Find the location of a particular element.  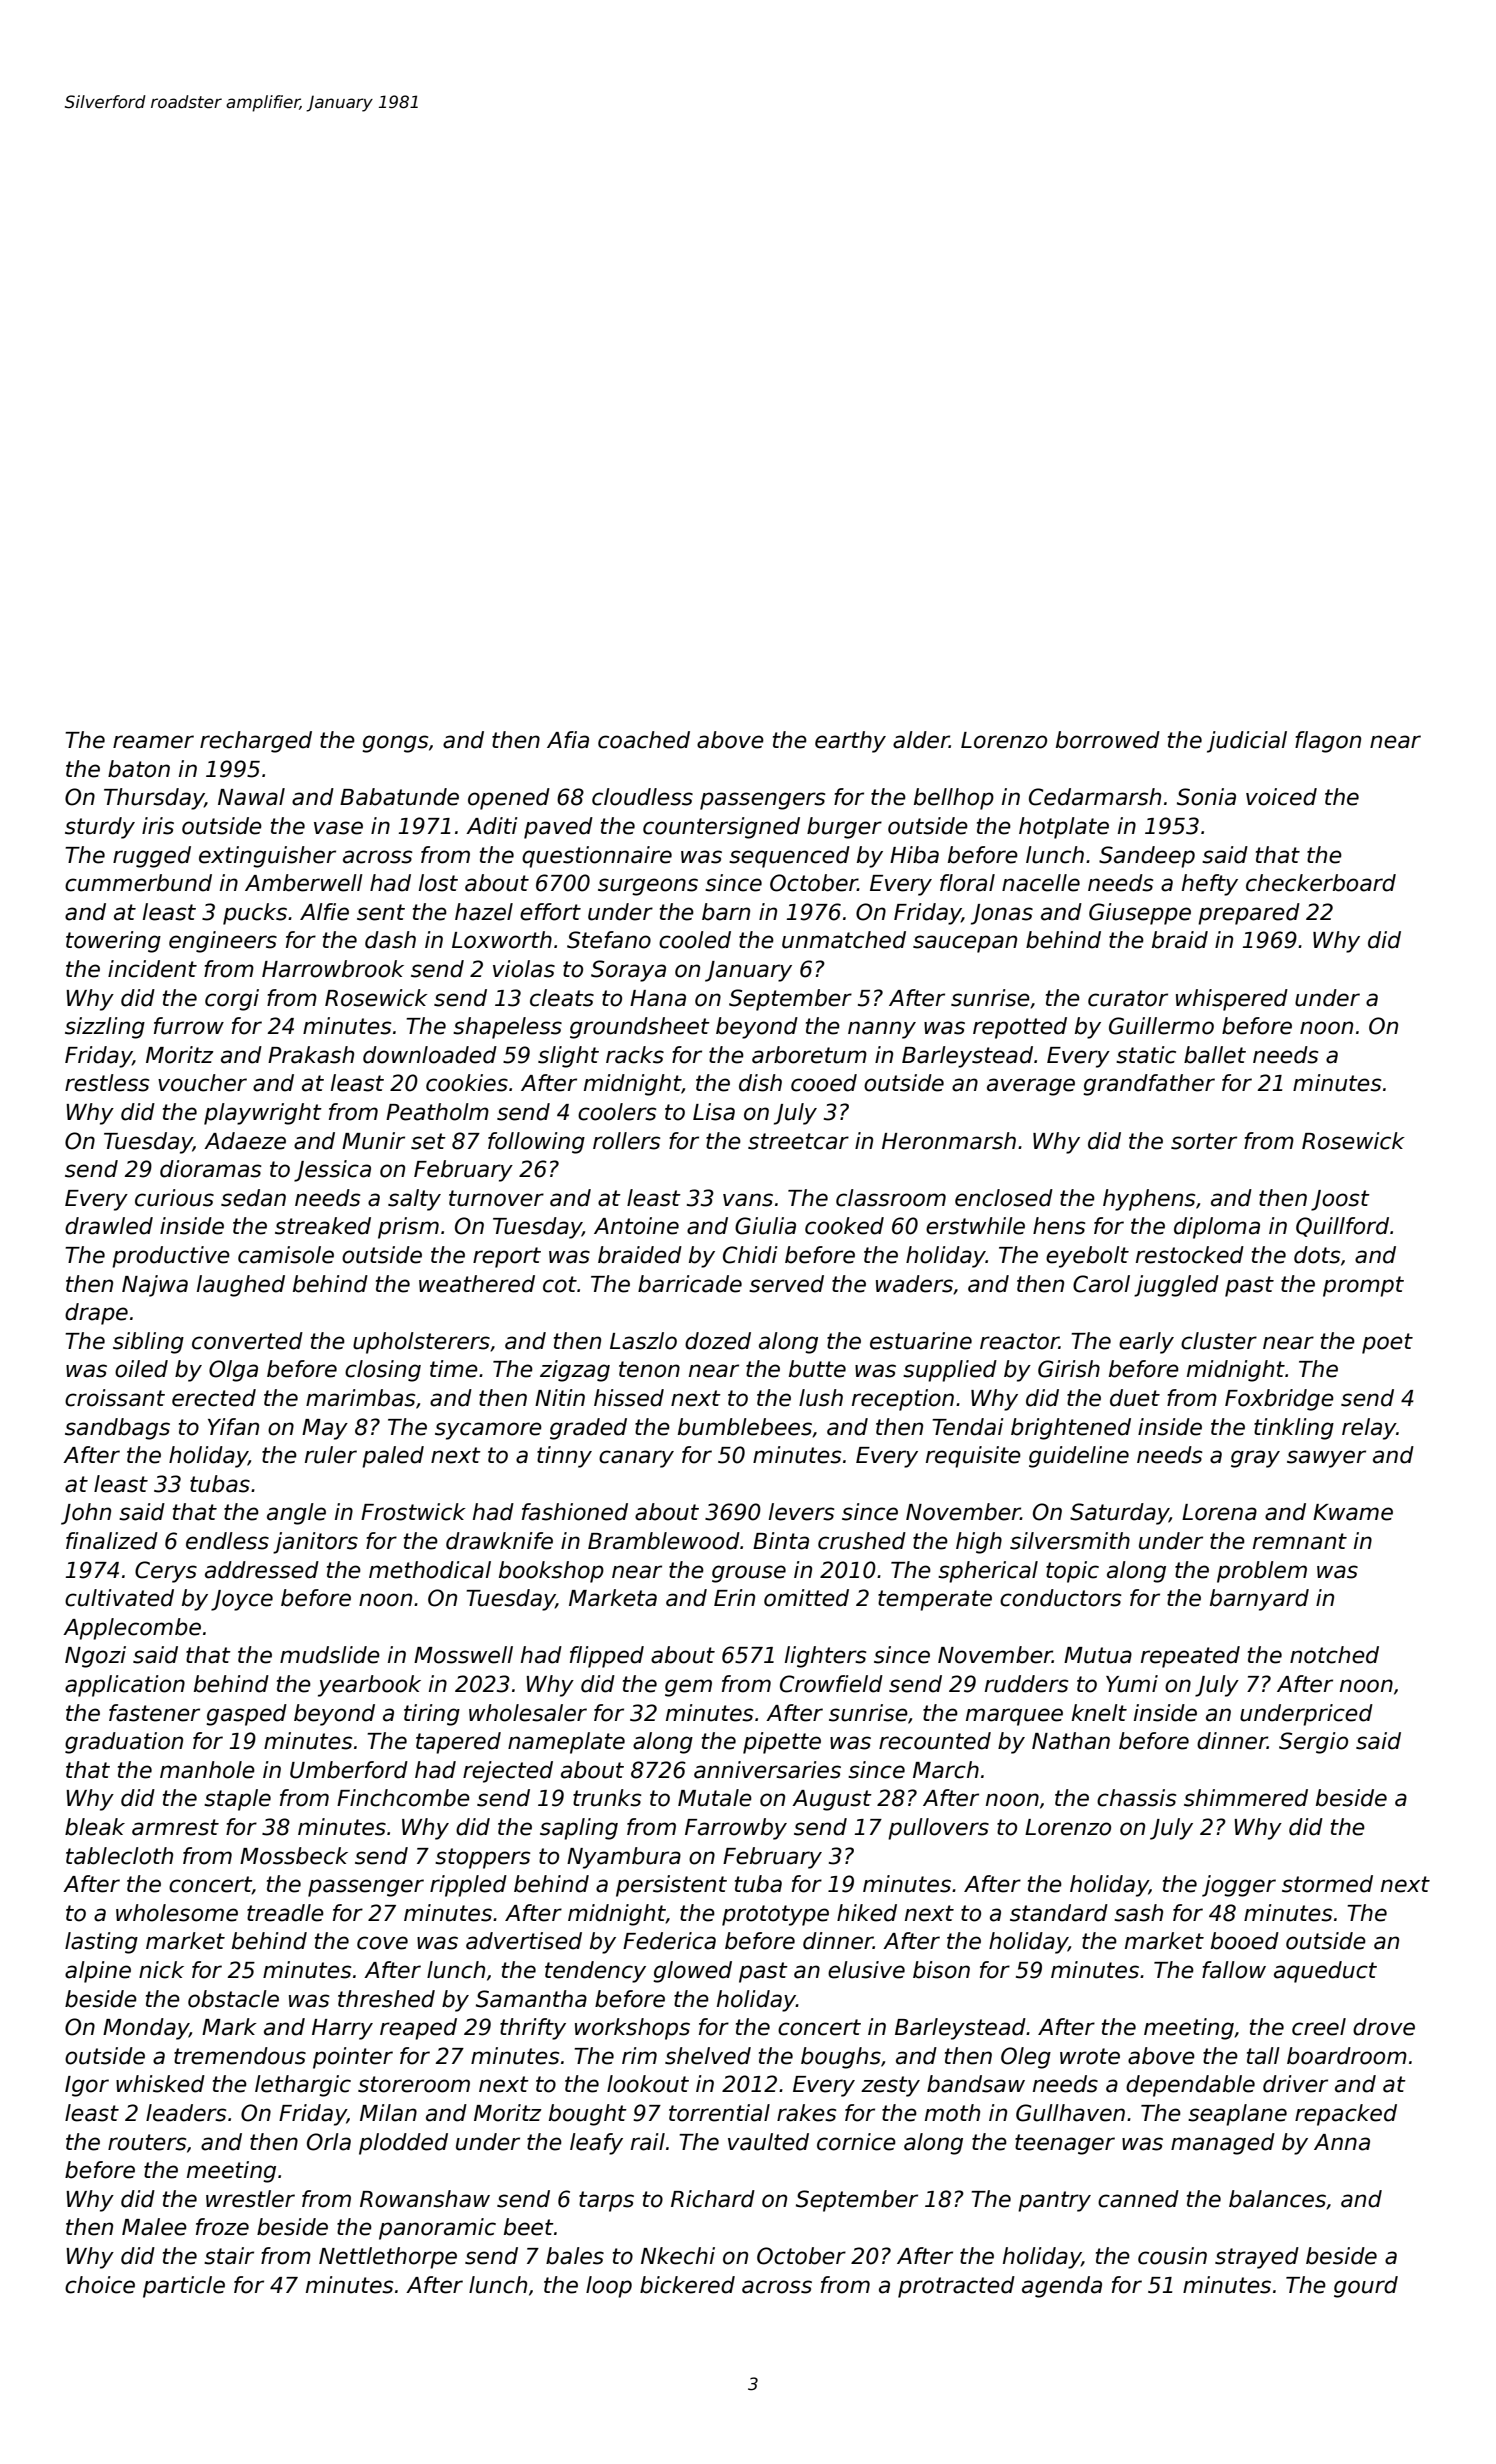

agenda is located at coordinates (1062, 2287).
